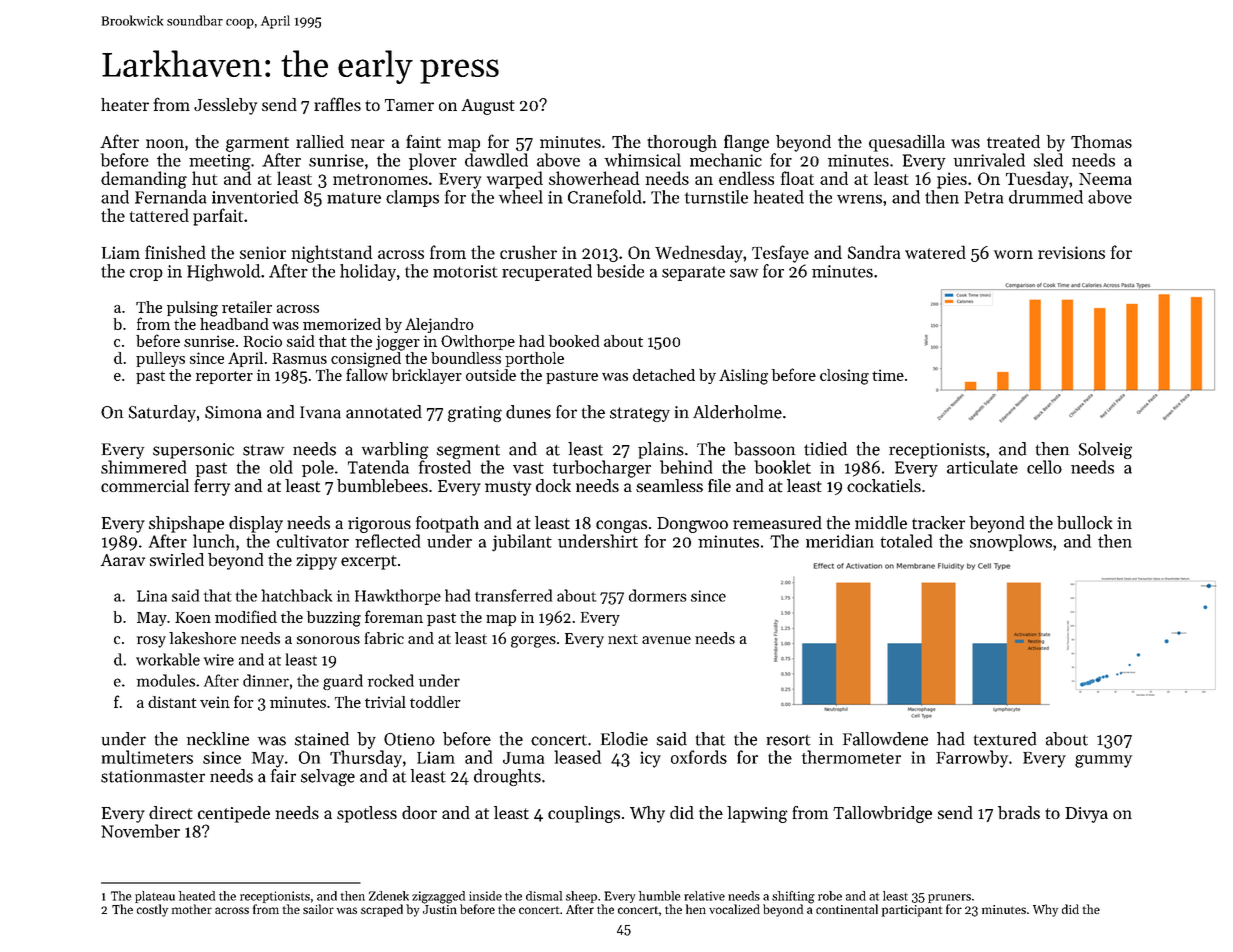  What do you see at coordinates (1105, 450) in the screenshot?
I see `Solveig` at bounding box center [1105, 450].
